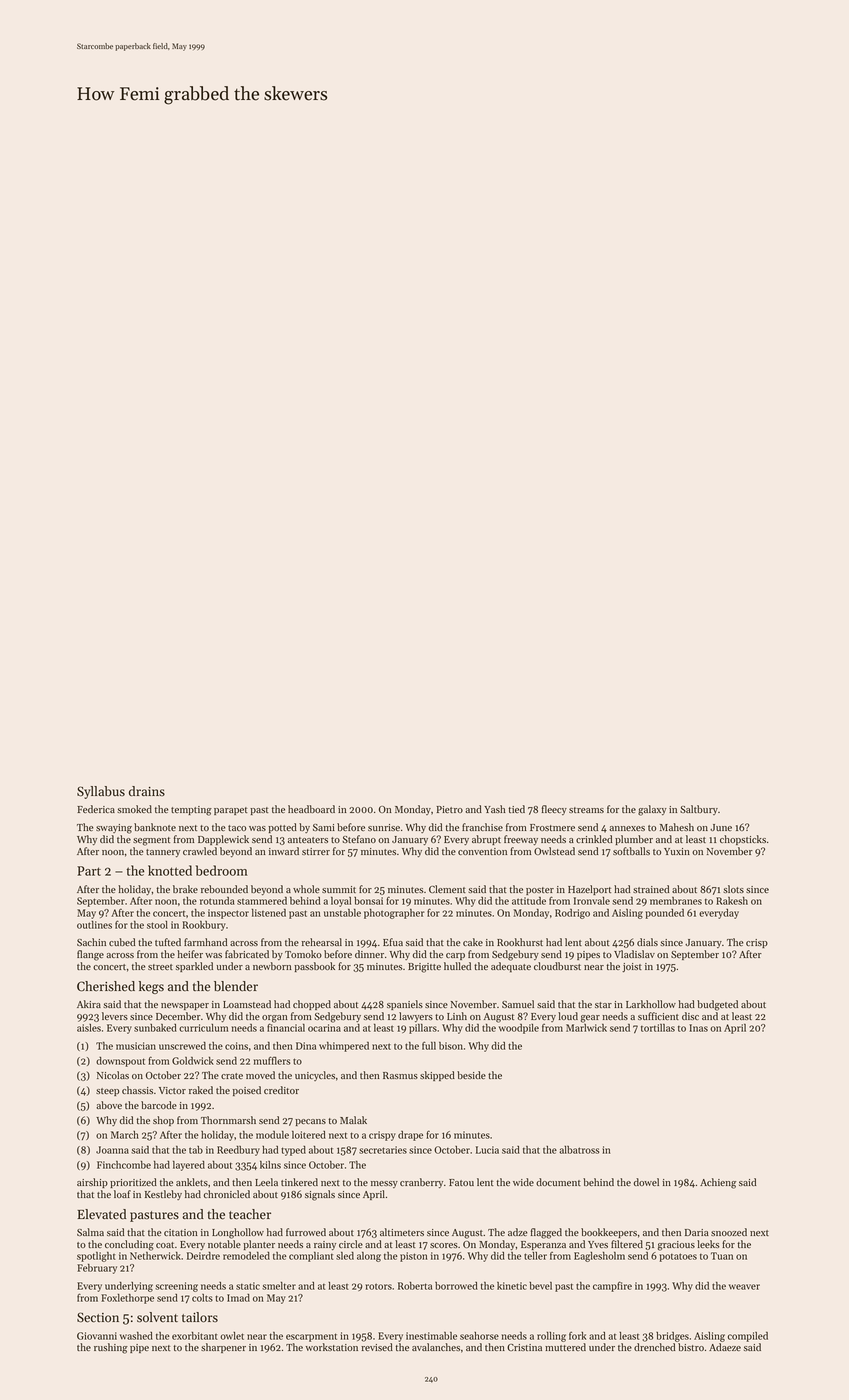  I want to click on streams, so click(586, 810).
